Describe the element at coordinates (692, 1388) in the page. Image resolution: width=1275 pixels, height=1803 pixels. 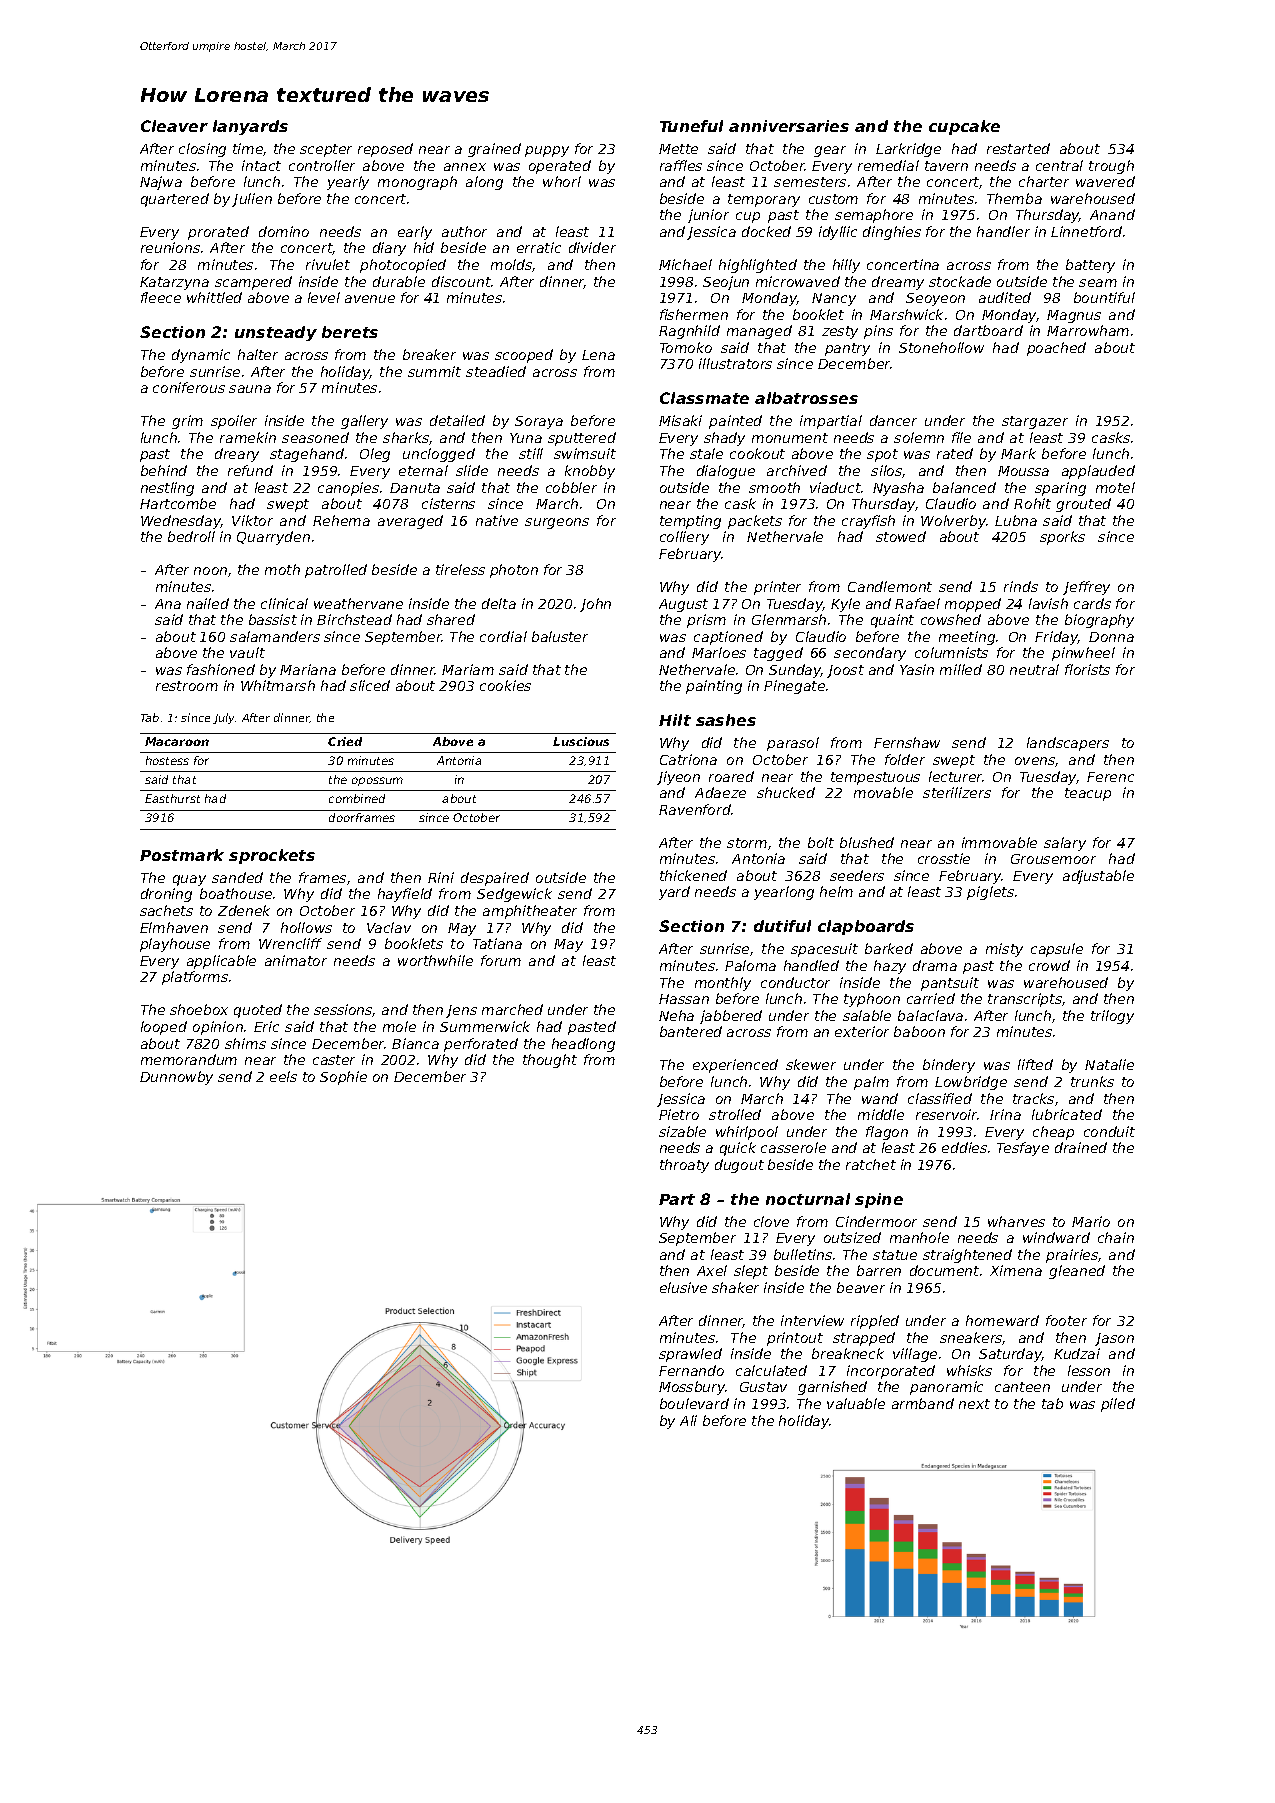
I see `Mossbury` at that location.
